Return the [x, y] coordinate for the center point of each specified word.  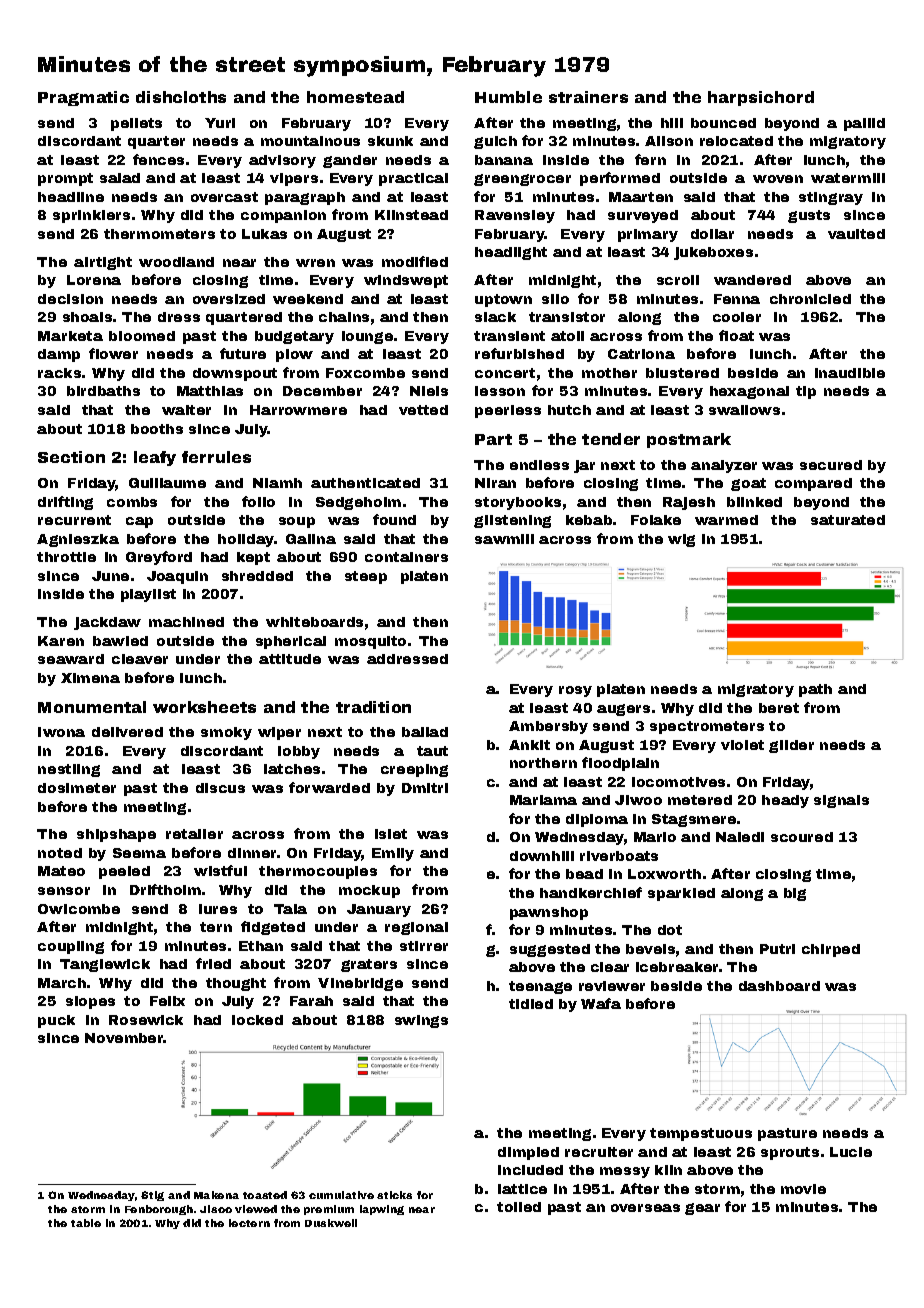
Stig [152, 1196]
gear [702, 1209]
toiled [519, 1207]
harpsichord [761, 98]
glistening [512, 521]
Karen [61, 641]
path [815, 690]
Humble [508, 97]
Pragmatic [83, 98]
